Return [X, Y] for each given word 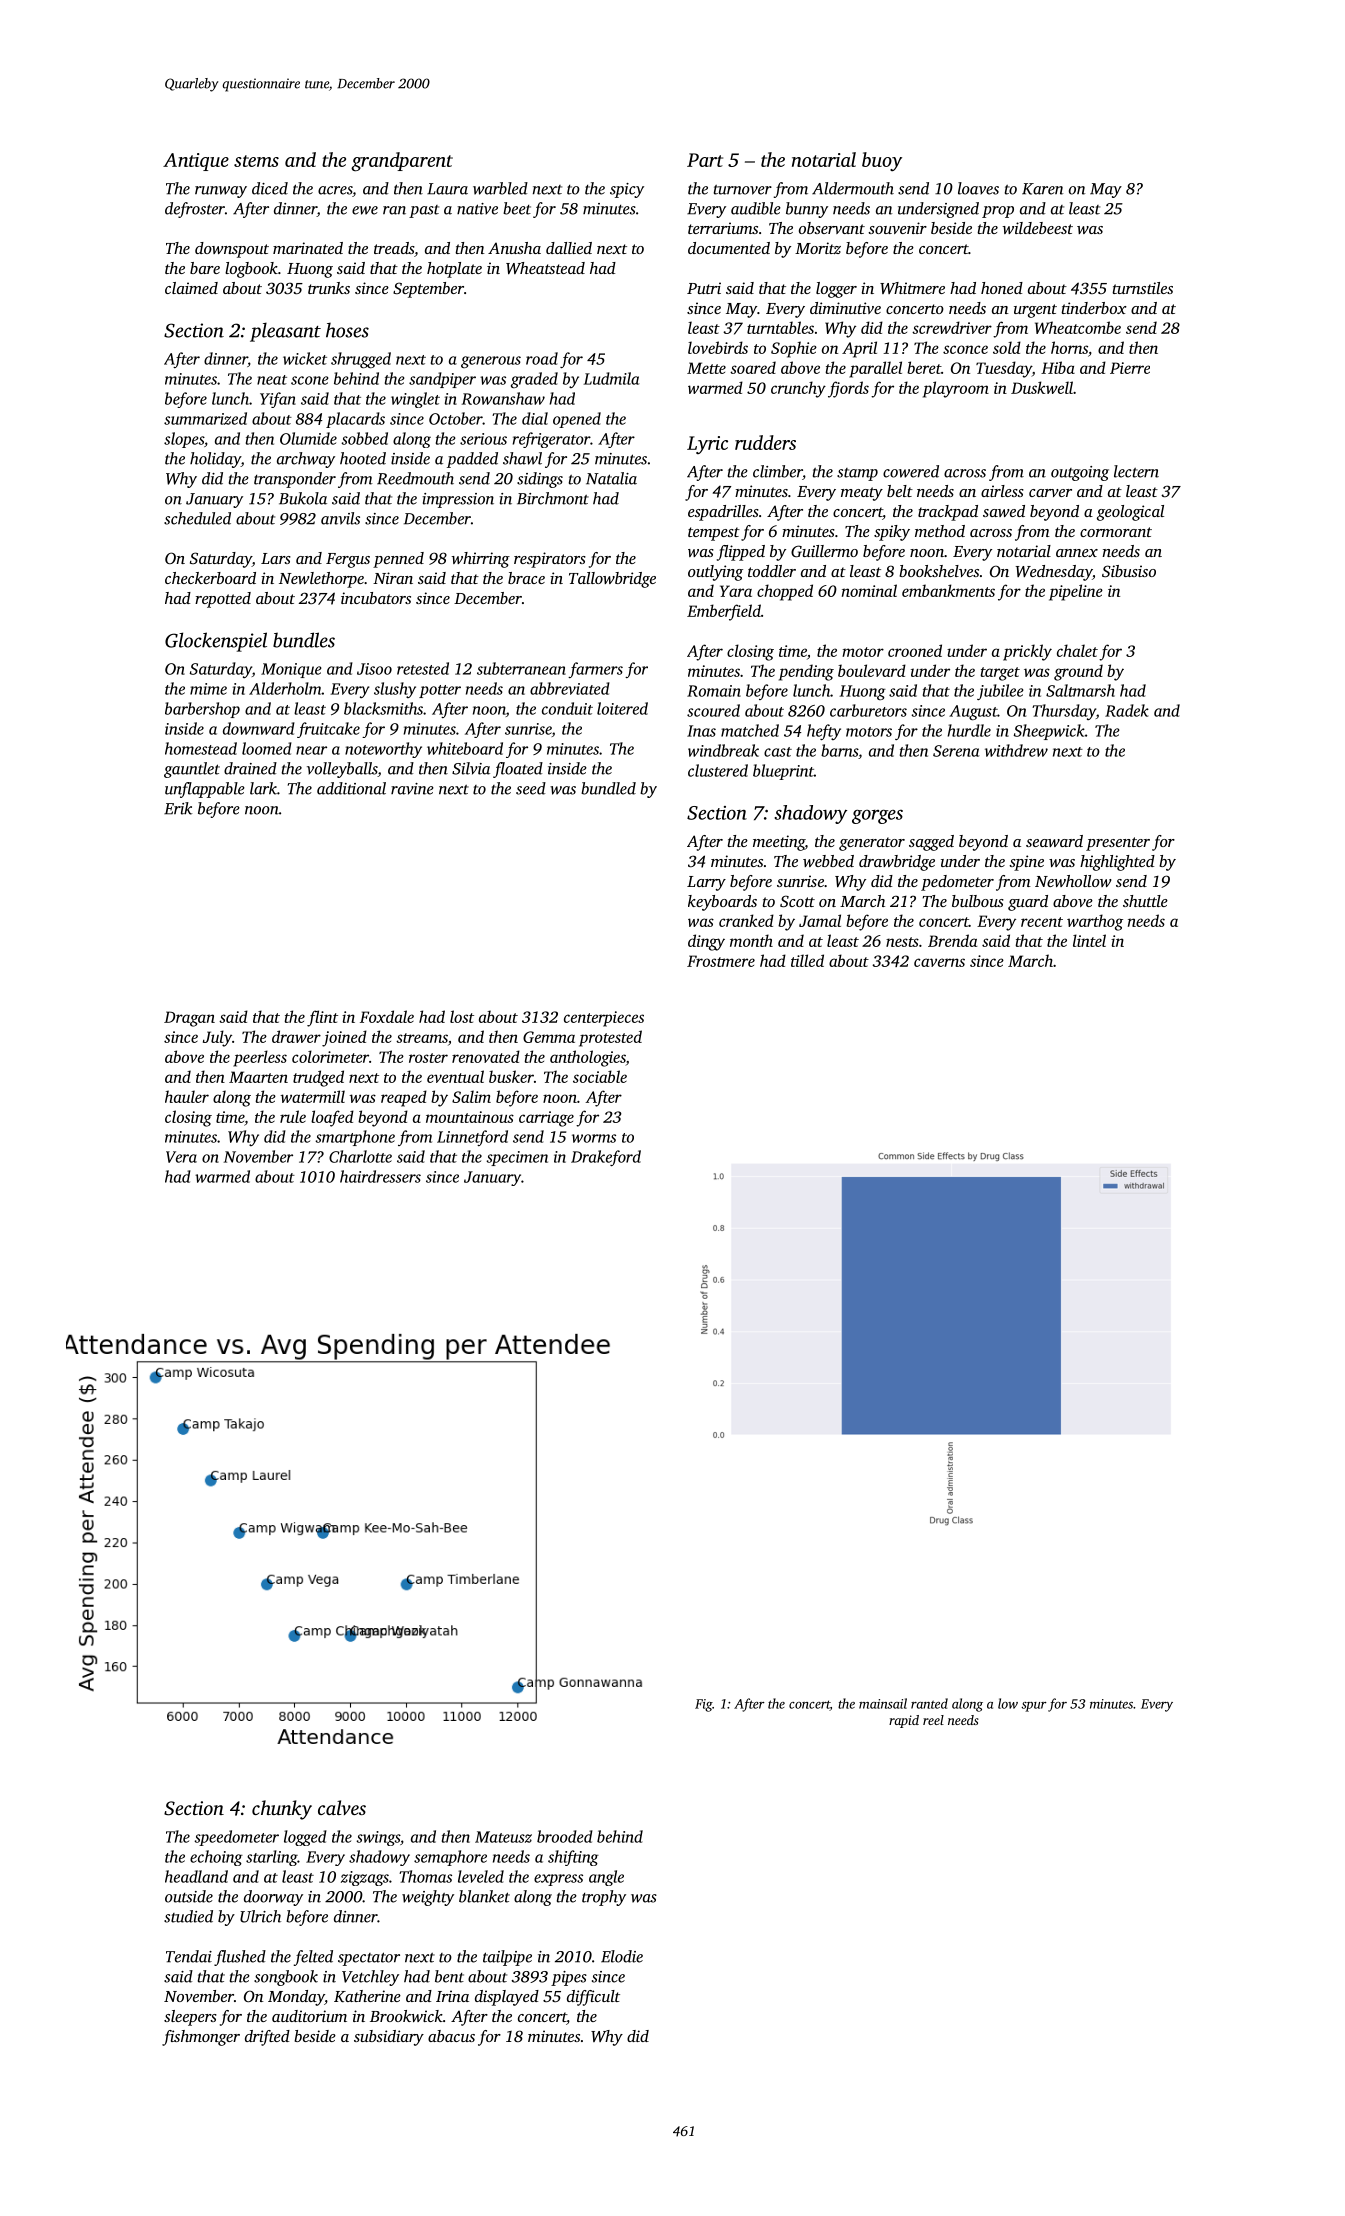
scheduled [197, 518]
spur [1034, 1707]
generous [491, 362]
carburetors [868, 710]
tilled [807, 960]
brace [526, 578]
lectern [1136, 471]
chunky [282, 1810]
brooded [565, 1836]
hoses [347, 330]
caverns [939, 962]
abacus [451, 2036]
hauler [187, 1096]
